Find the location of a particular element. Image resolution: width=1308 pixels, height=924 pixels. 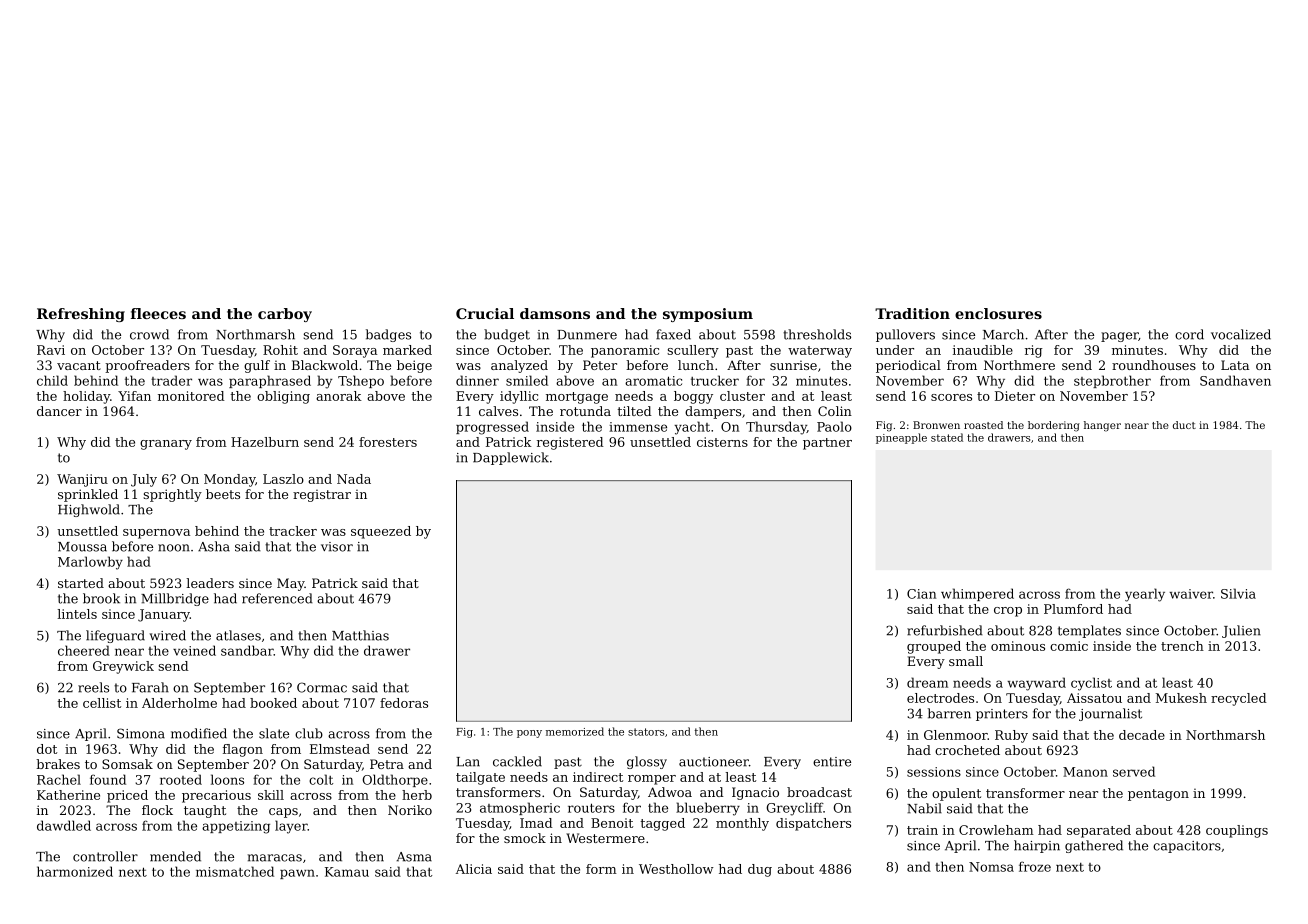

decade is located at coordinates (1142, 735).
